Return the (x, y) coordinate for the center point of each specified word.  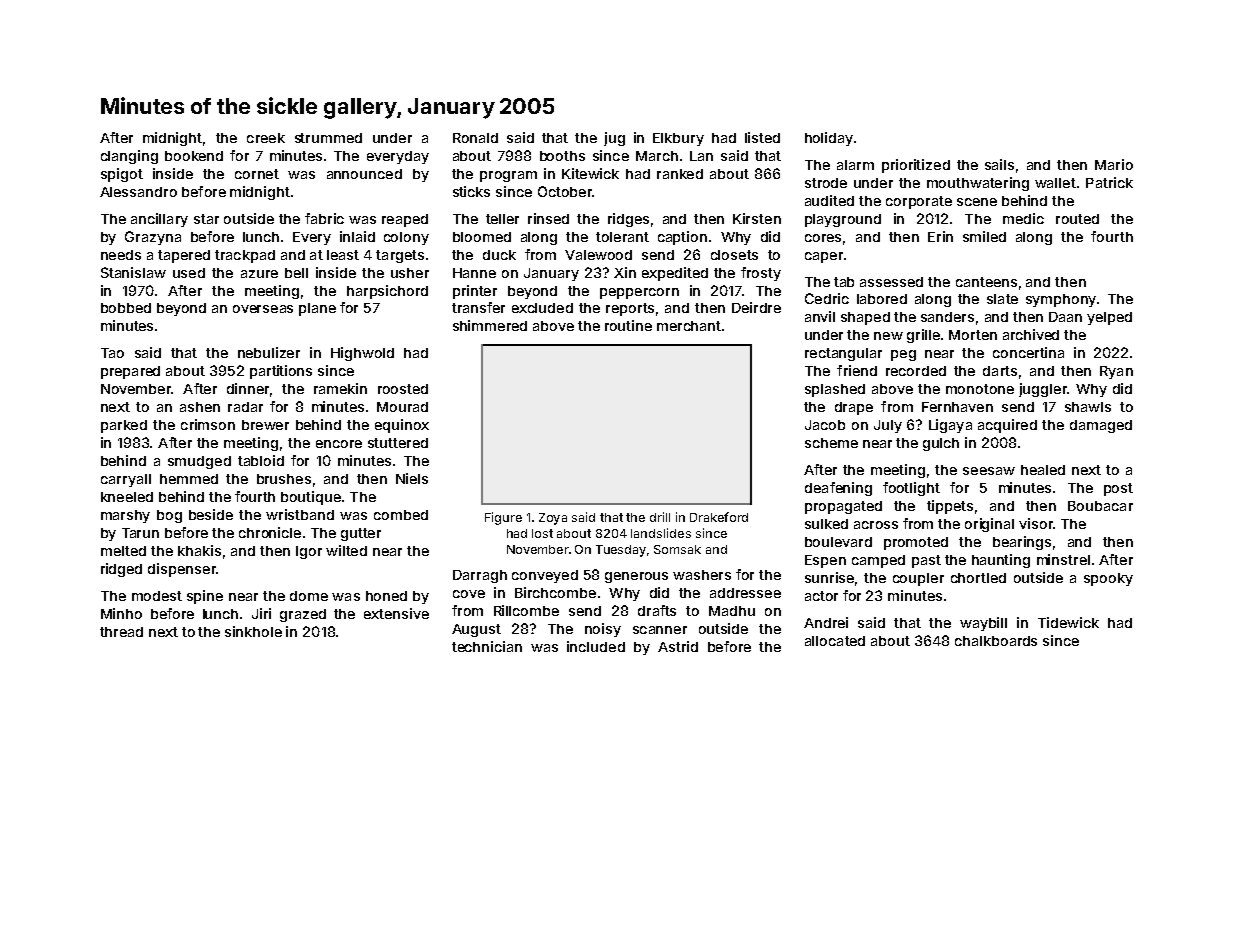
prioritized (916, 166)
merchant (689, 326)
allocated (835, 641)
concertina (1028, 352)
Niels (412, 478)
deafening (838, 489)
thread (121, 632)
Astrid (678, 646)
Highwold (362, 354)
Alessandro (138, 192)
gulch (941, 444)
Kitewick (590, 173)
